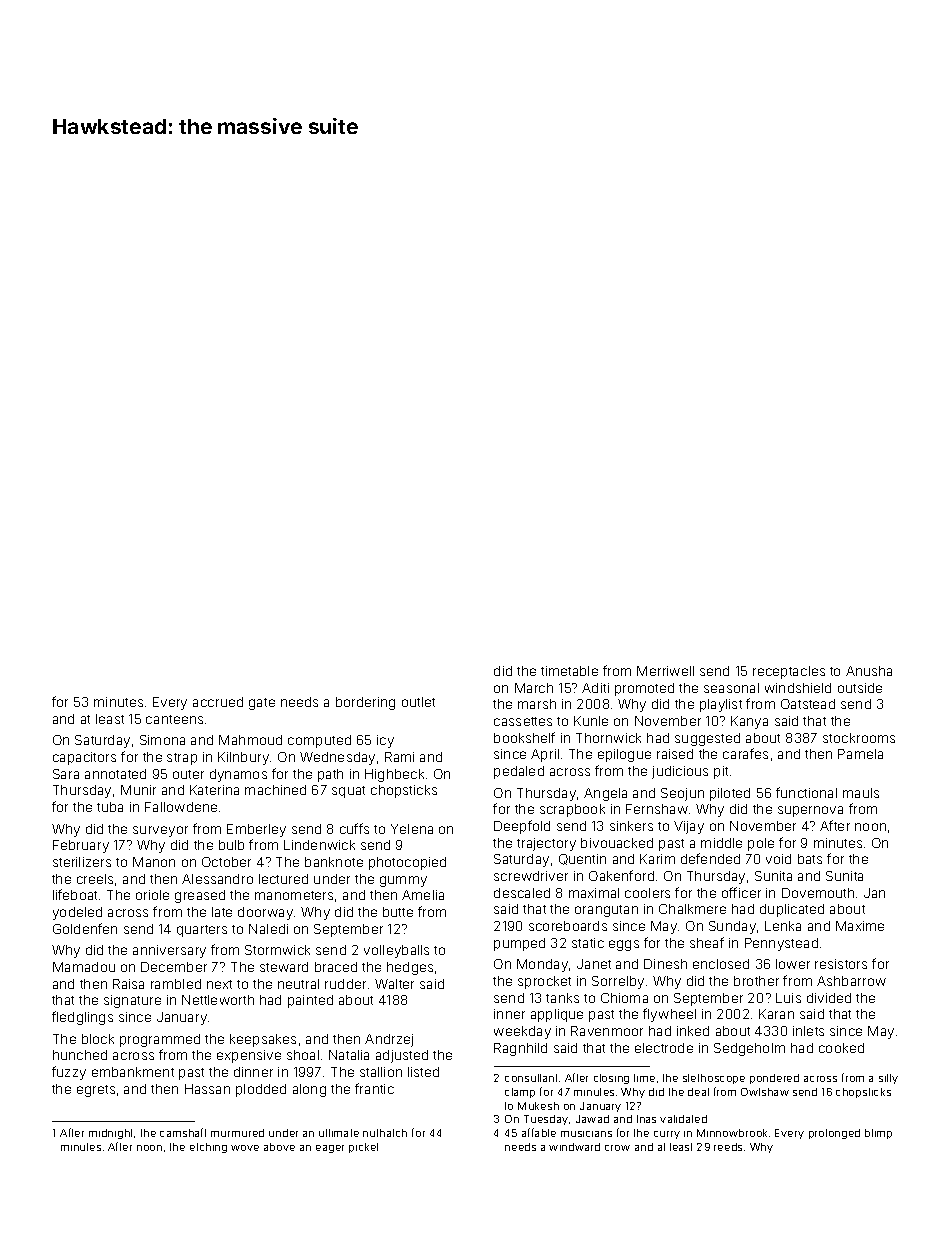 The image size is (952, 1233). I want to click on Ashbarrow, so click(851, 981).
